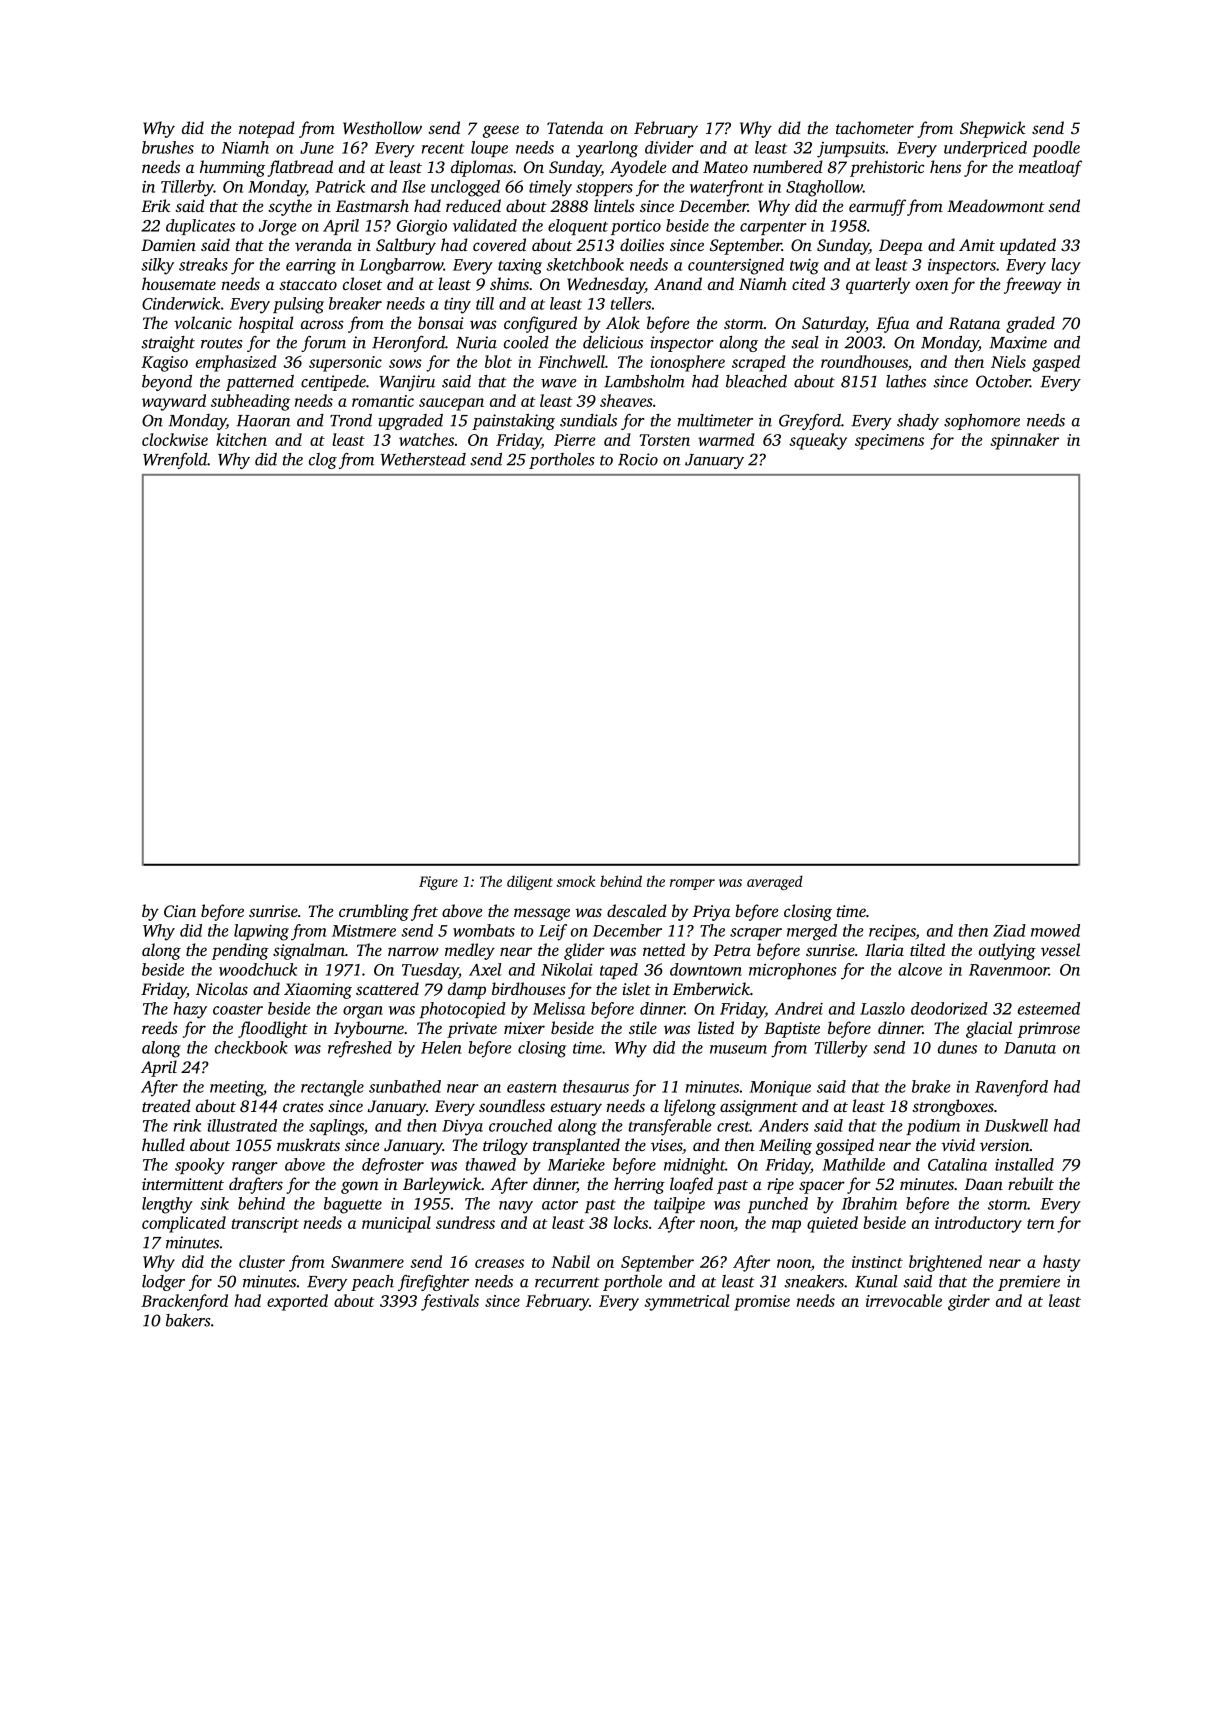 The width and height of the page is (1222, 1729). What do you see at coordinates (423, 459) in the page?
I see `Wetherstead` at bounding box center [423, 459].
